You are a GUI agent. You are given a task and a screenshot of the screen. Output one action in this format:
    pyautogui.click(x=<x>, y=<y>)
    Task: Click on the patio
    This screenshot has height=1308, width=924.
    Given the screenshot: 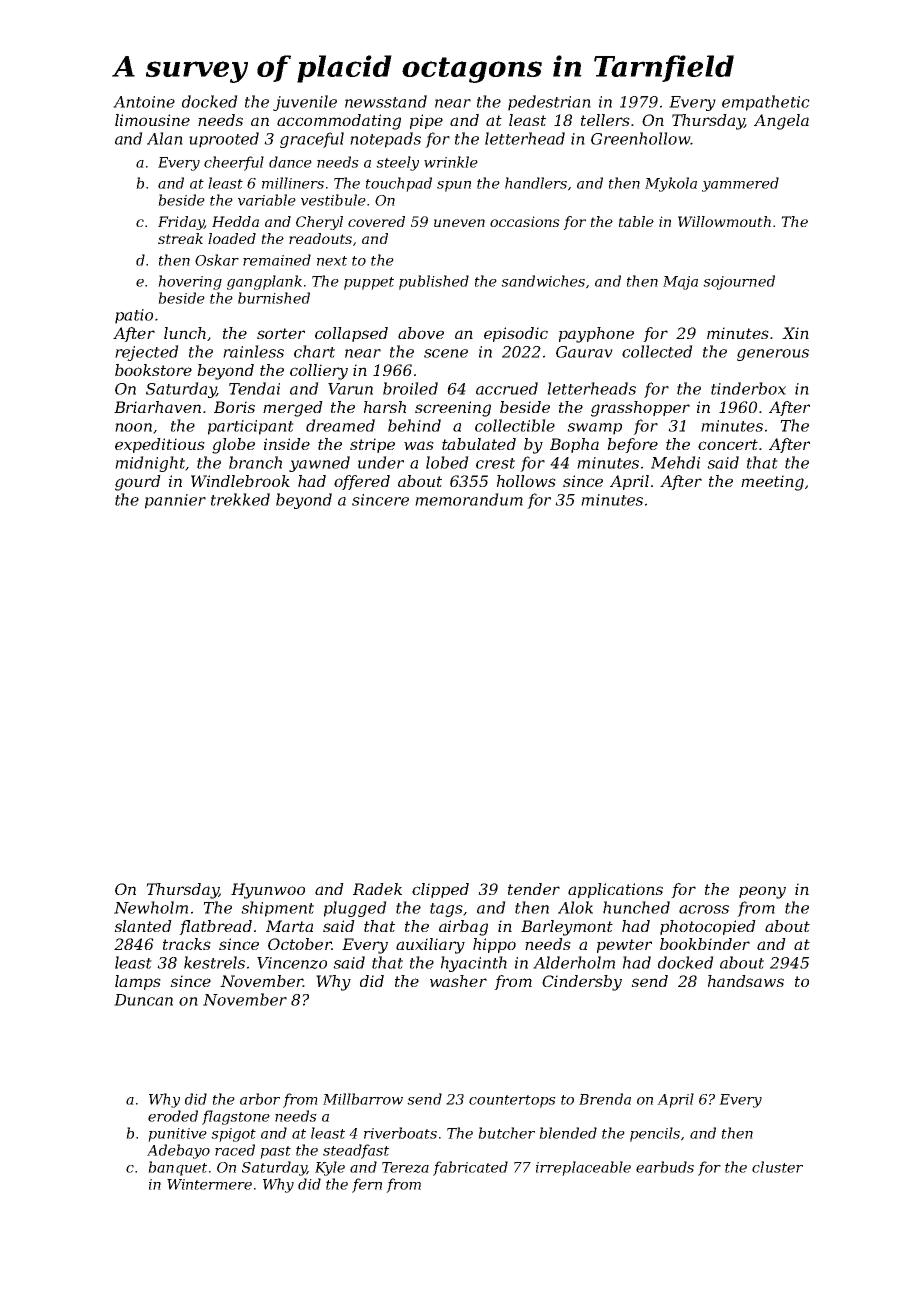 What is the action you would take?
    pyautogui.click(x=134, y=316)
